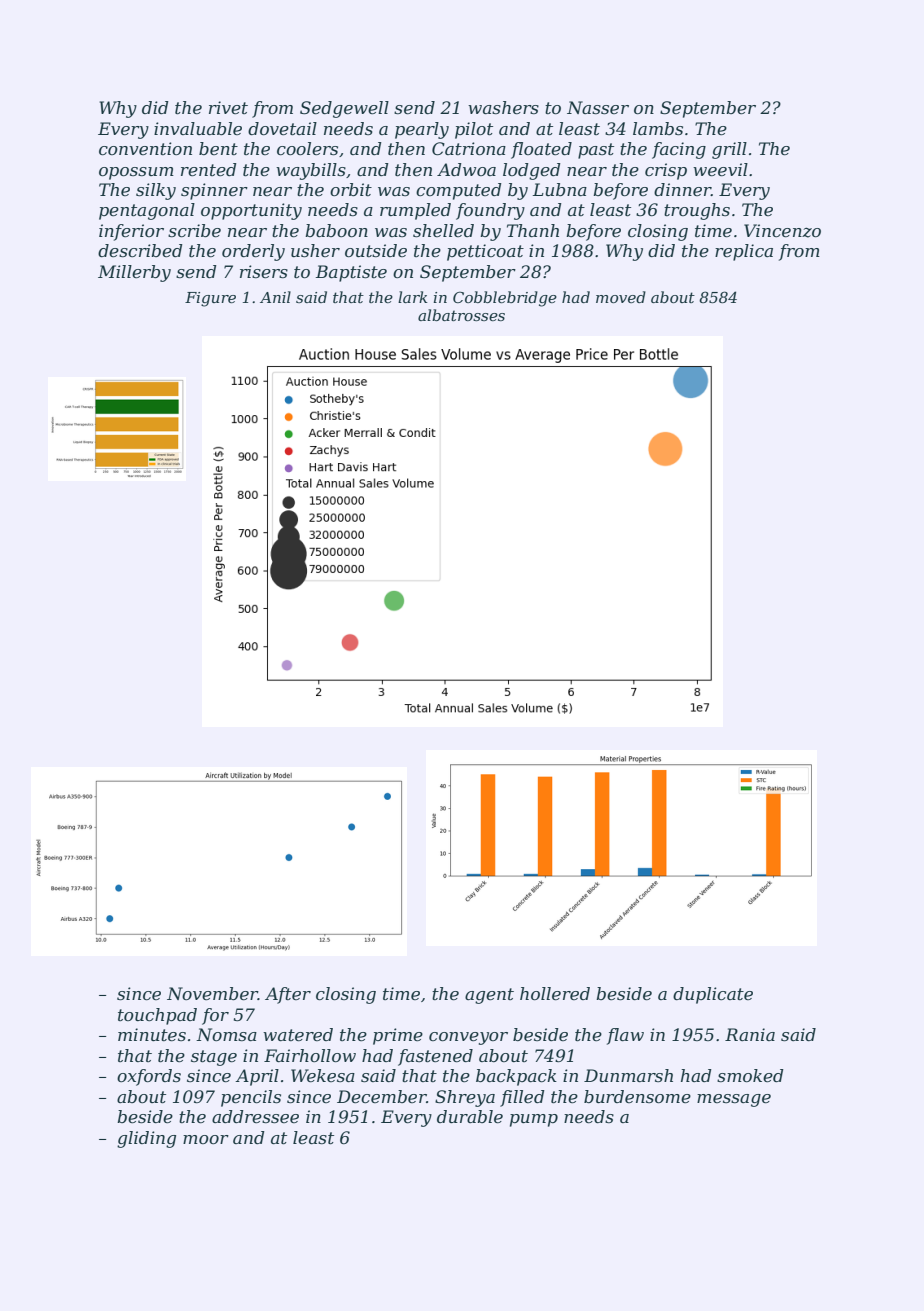 This screenshot has height=1311, width=924. I want to click on hollered, so click(555, 993).
